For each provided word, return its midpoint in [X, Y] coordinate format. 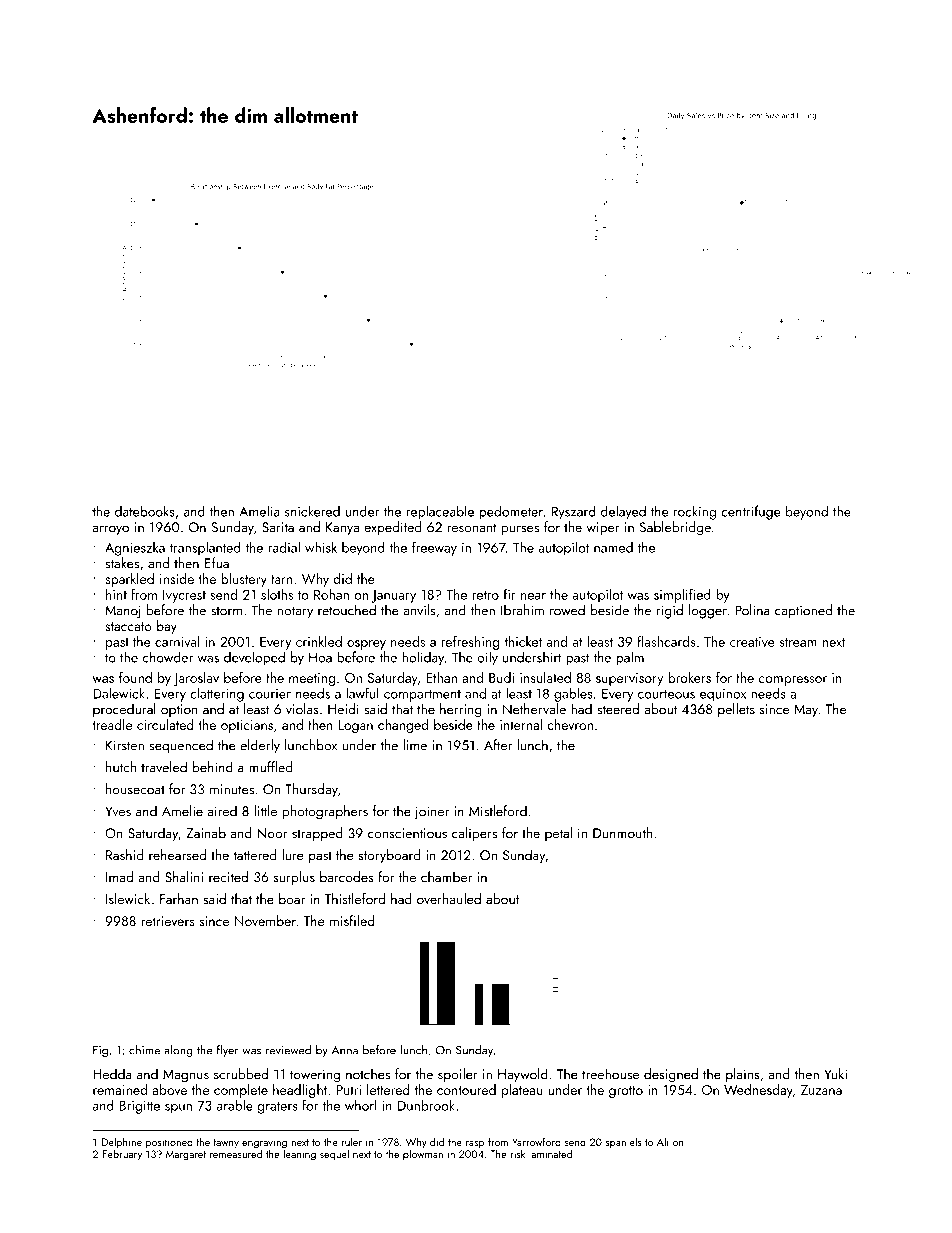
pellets [736, 710]
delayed [623, 512]
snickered [312, 511]
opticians [247, 726]
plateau [522, 1091]
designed [671, 1075]
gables [573, 694]
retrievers [168, 921]
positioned [169, 1143]
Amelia [259, 511]
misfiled [352, 920]
